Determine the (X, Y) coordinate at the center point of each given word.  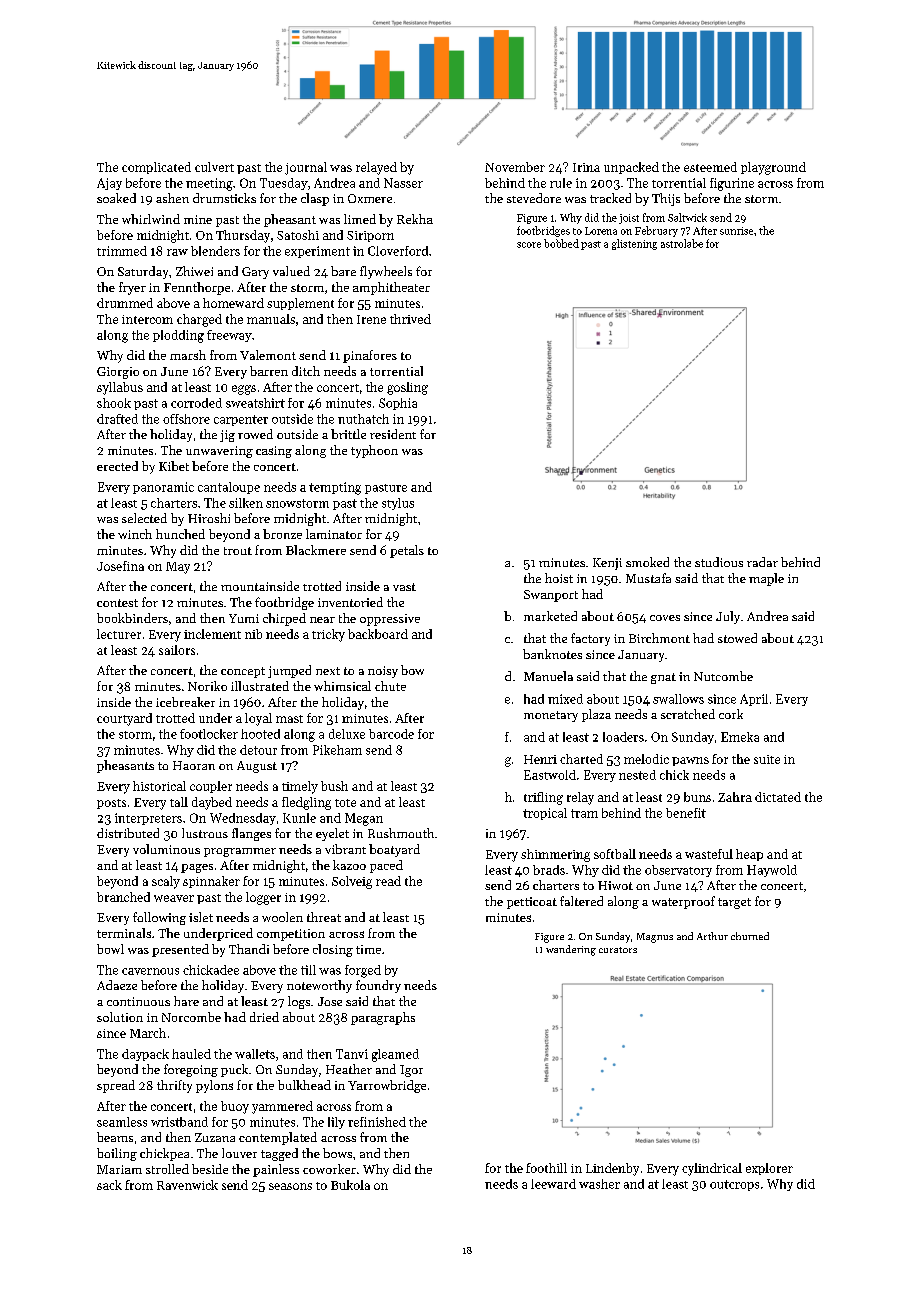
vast (404, 587)
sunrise (736, 231)
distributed (128, 833)
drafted (117, 419)
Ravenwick (187, 1185)
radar (762, 562)
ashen (172, 198)
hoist (559, 578)
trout (238, 551)
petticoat (532, 903)
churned (750, 936)
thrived (410, 319)
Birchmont (659, 638)
